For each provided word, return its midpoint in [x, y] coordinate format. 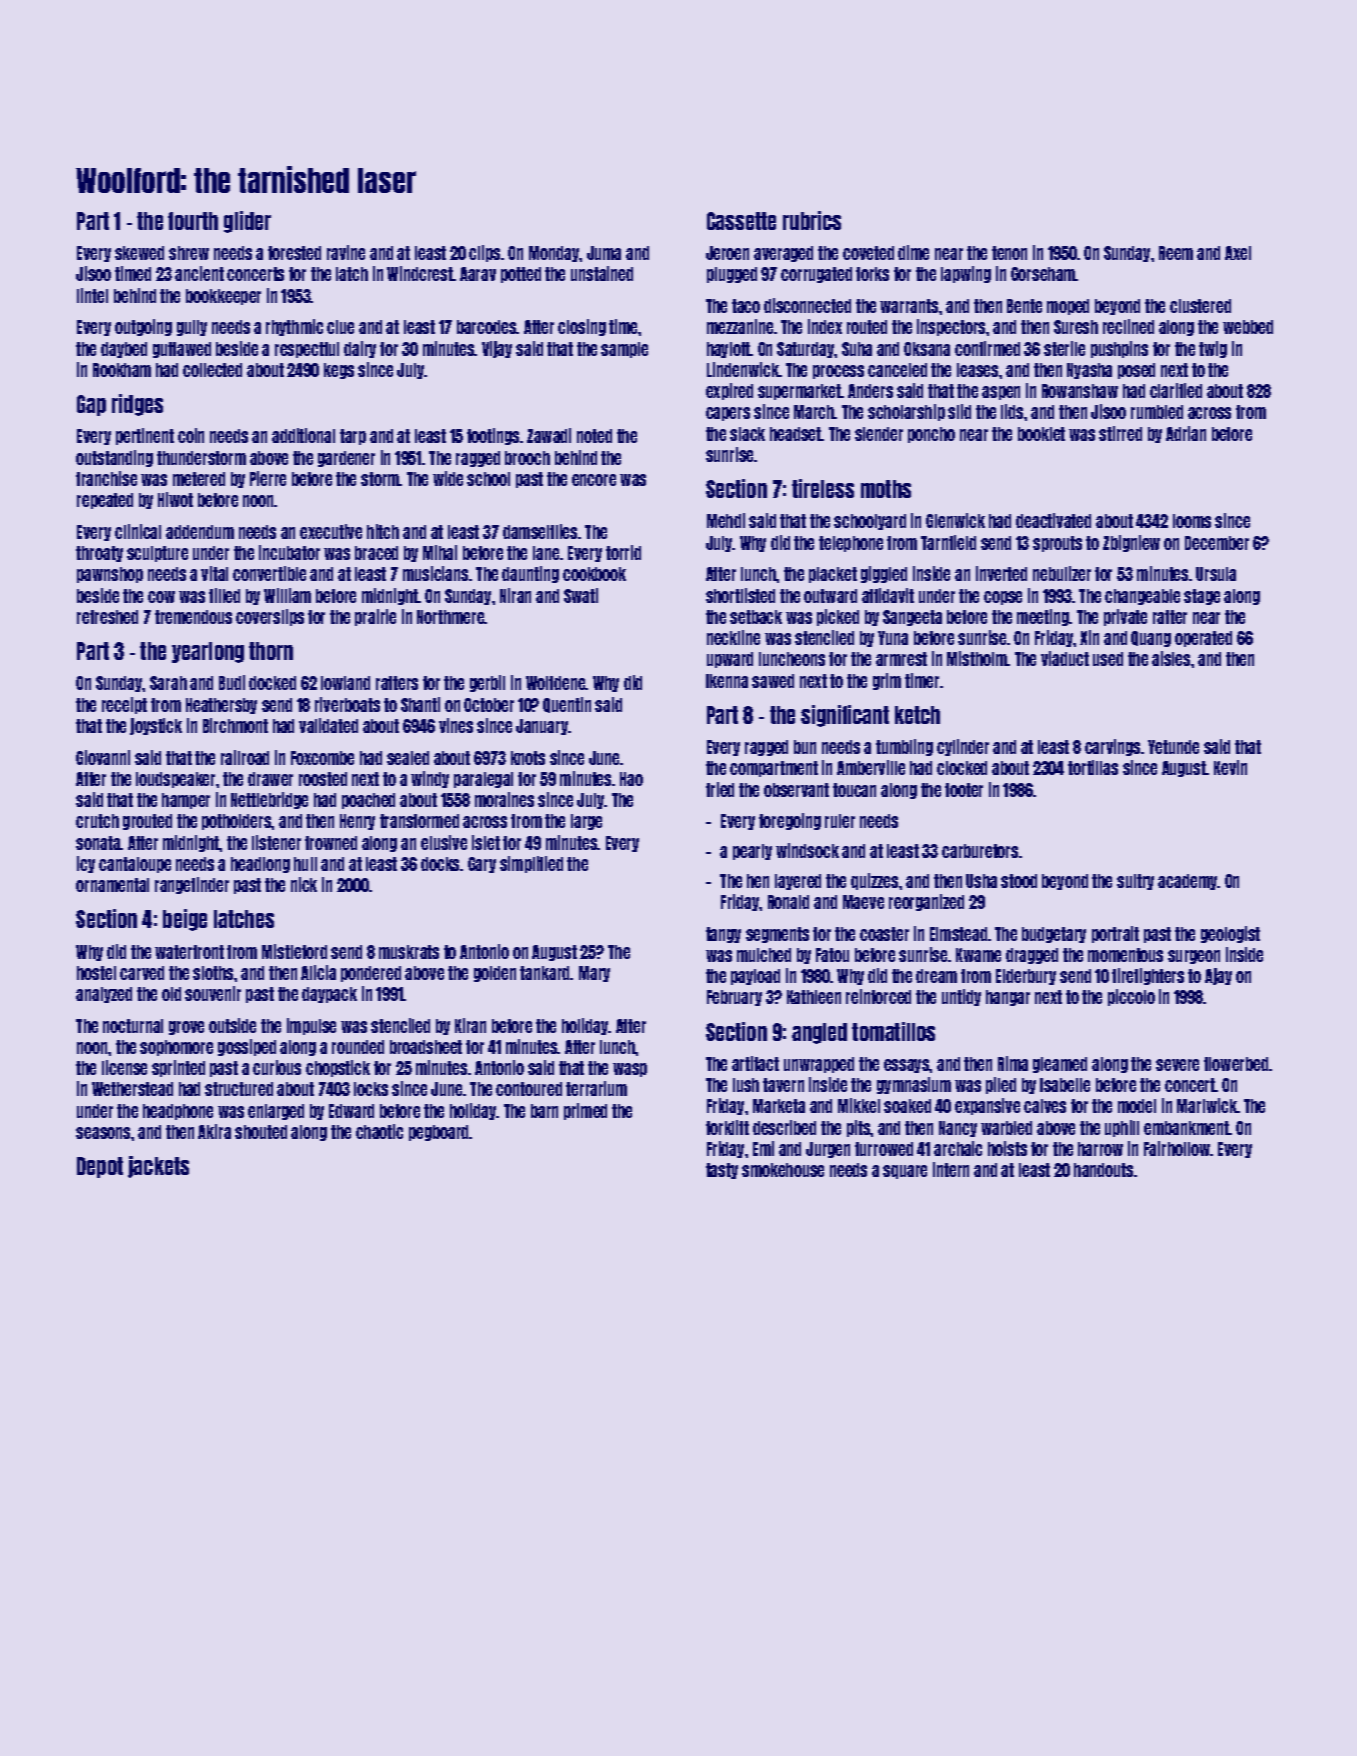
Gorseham [1043, 274]
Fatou [832, 955]
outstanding [114, 458]
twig [1213, 349]
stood [1019, 881]
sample [624, 350]
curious [277, 1067]
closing [582, 327]
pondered [371, 974]
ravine [346, 252]
